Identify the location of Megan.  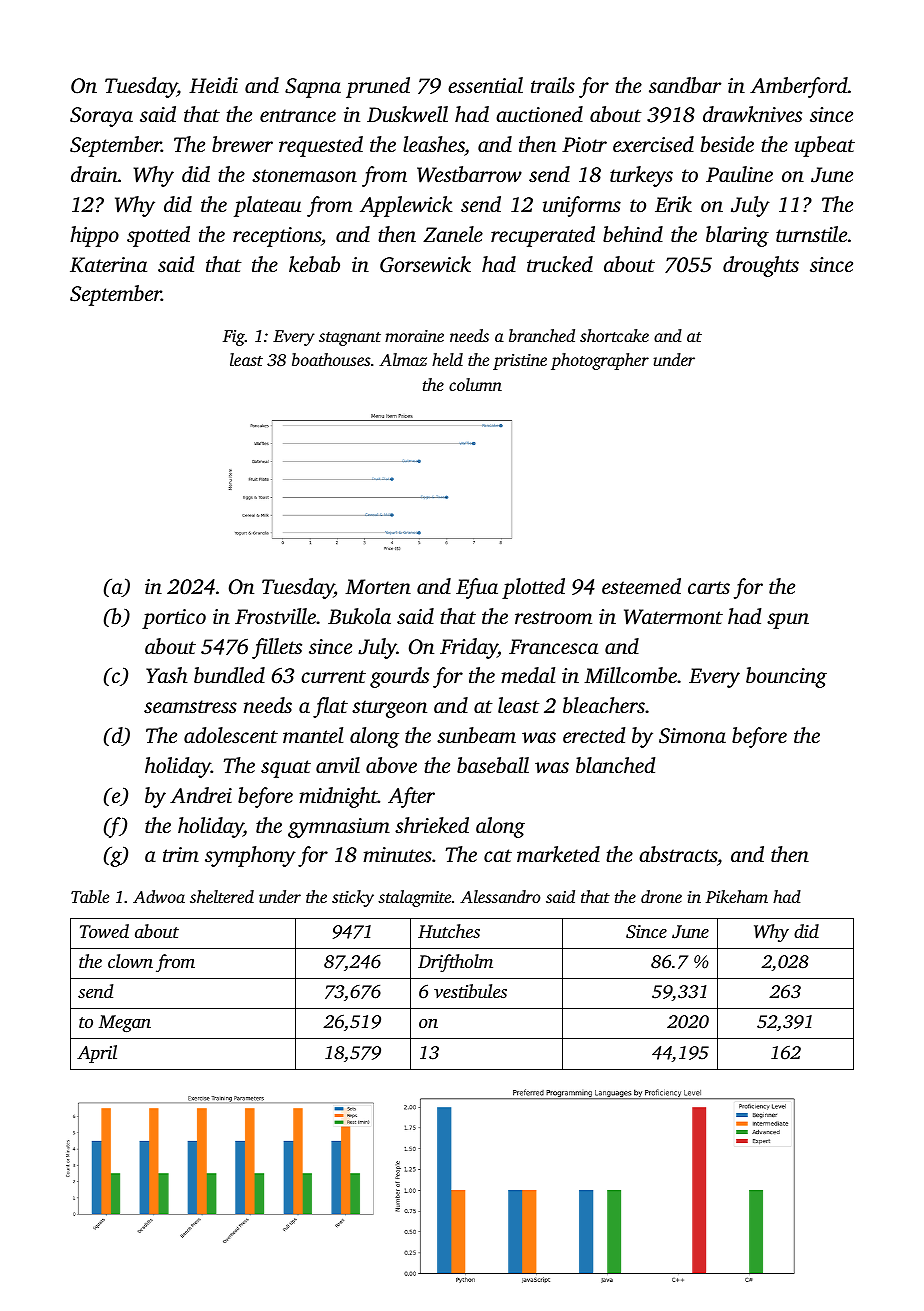
(125, 1023).
